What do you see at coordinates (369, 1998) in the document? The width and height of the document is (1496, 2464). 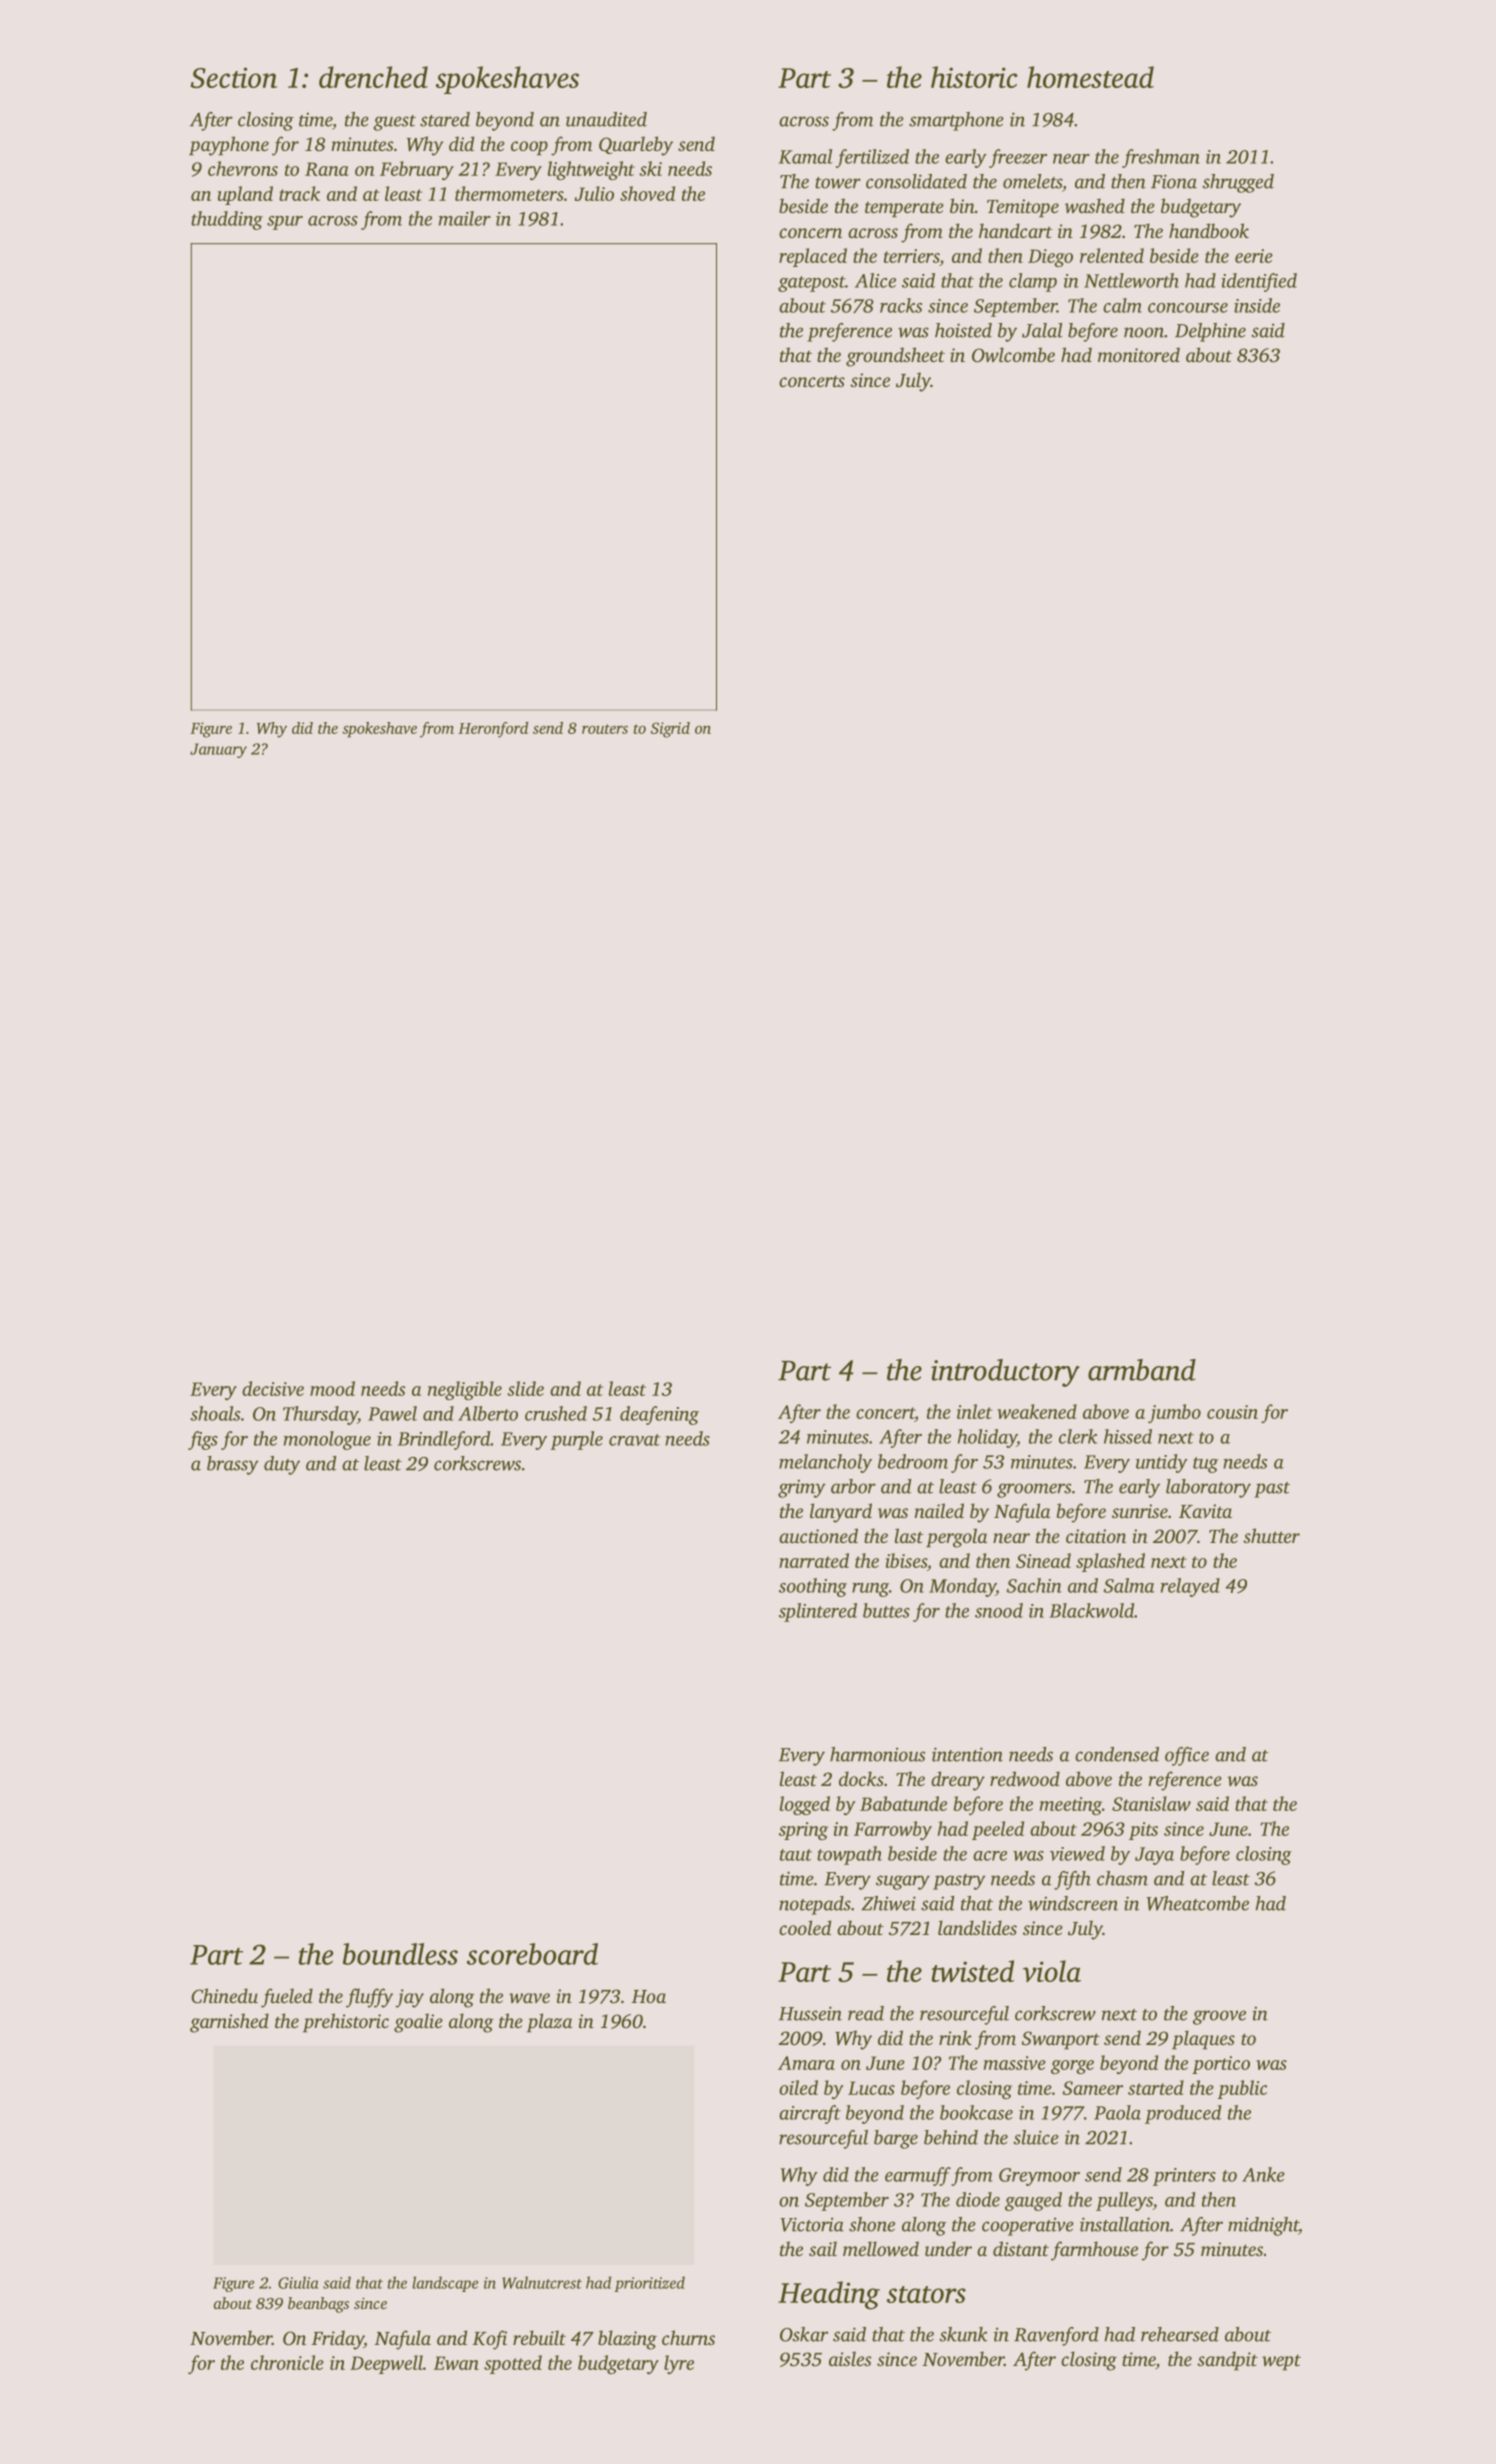 I see `fluffy` at bounding box center [369, 1998].
